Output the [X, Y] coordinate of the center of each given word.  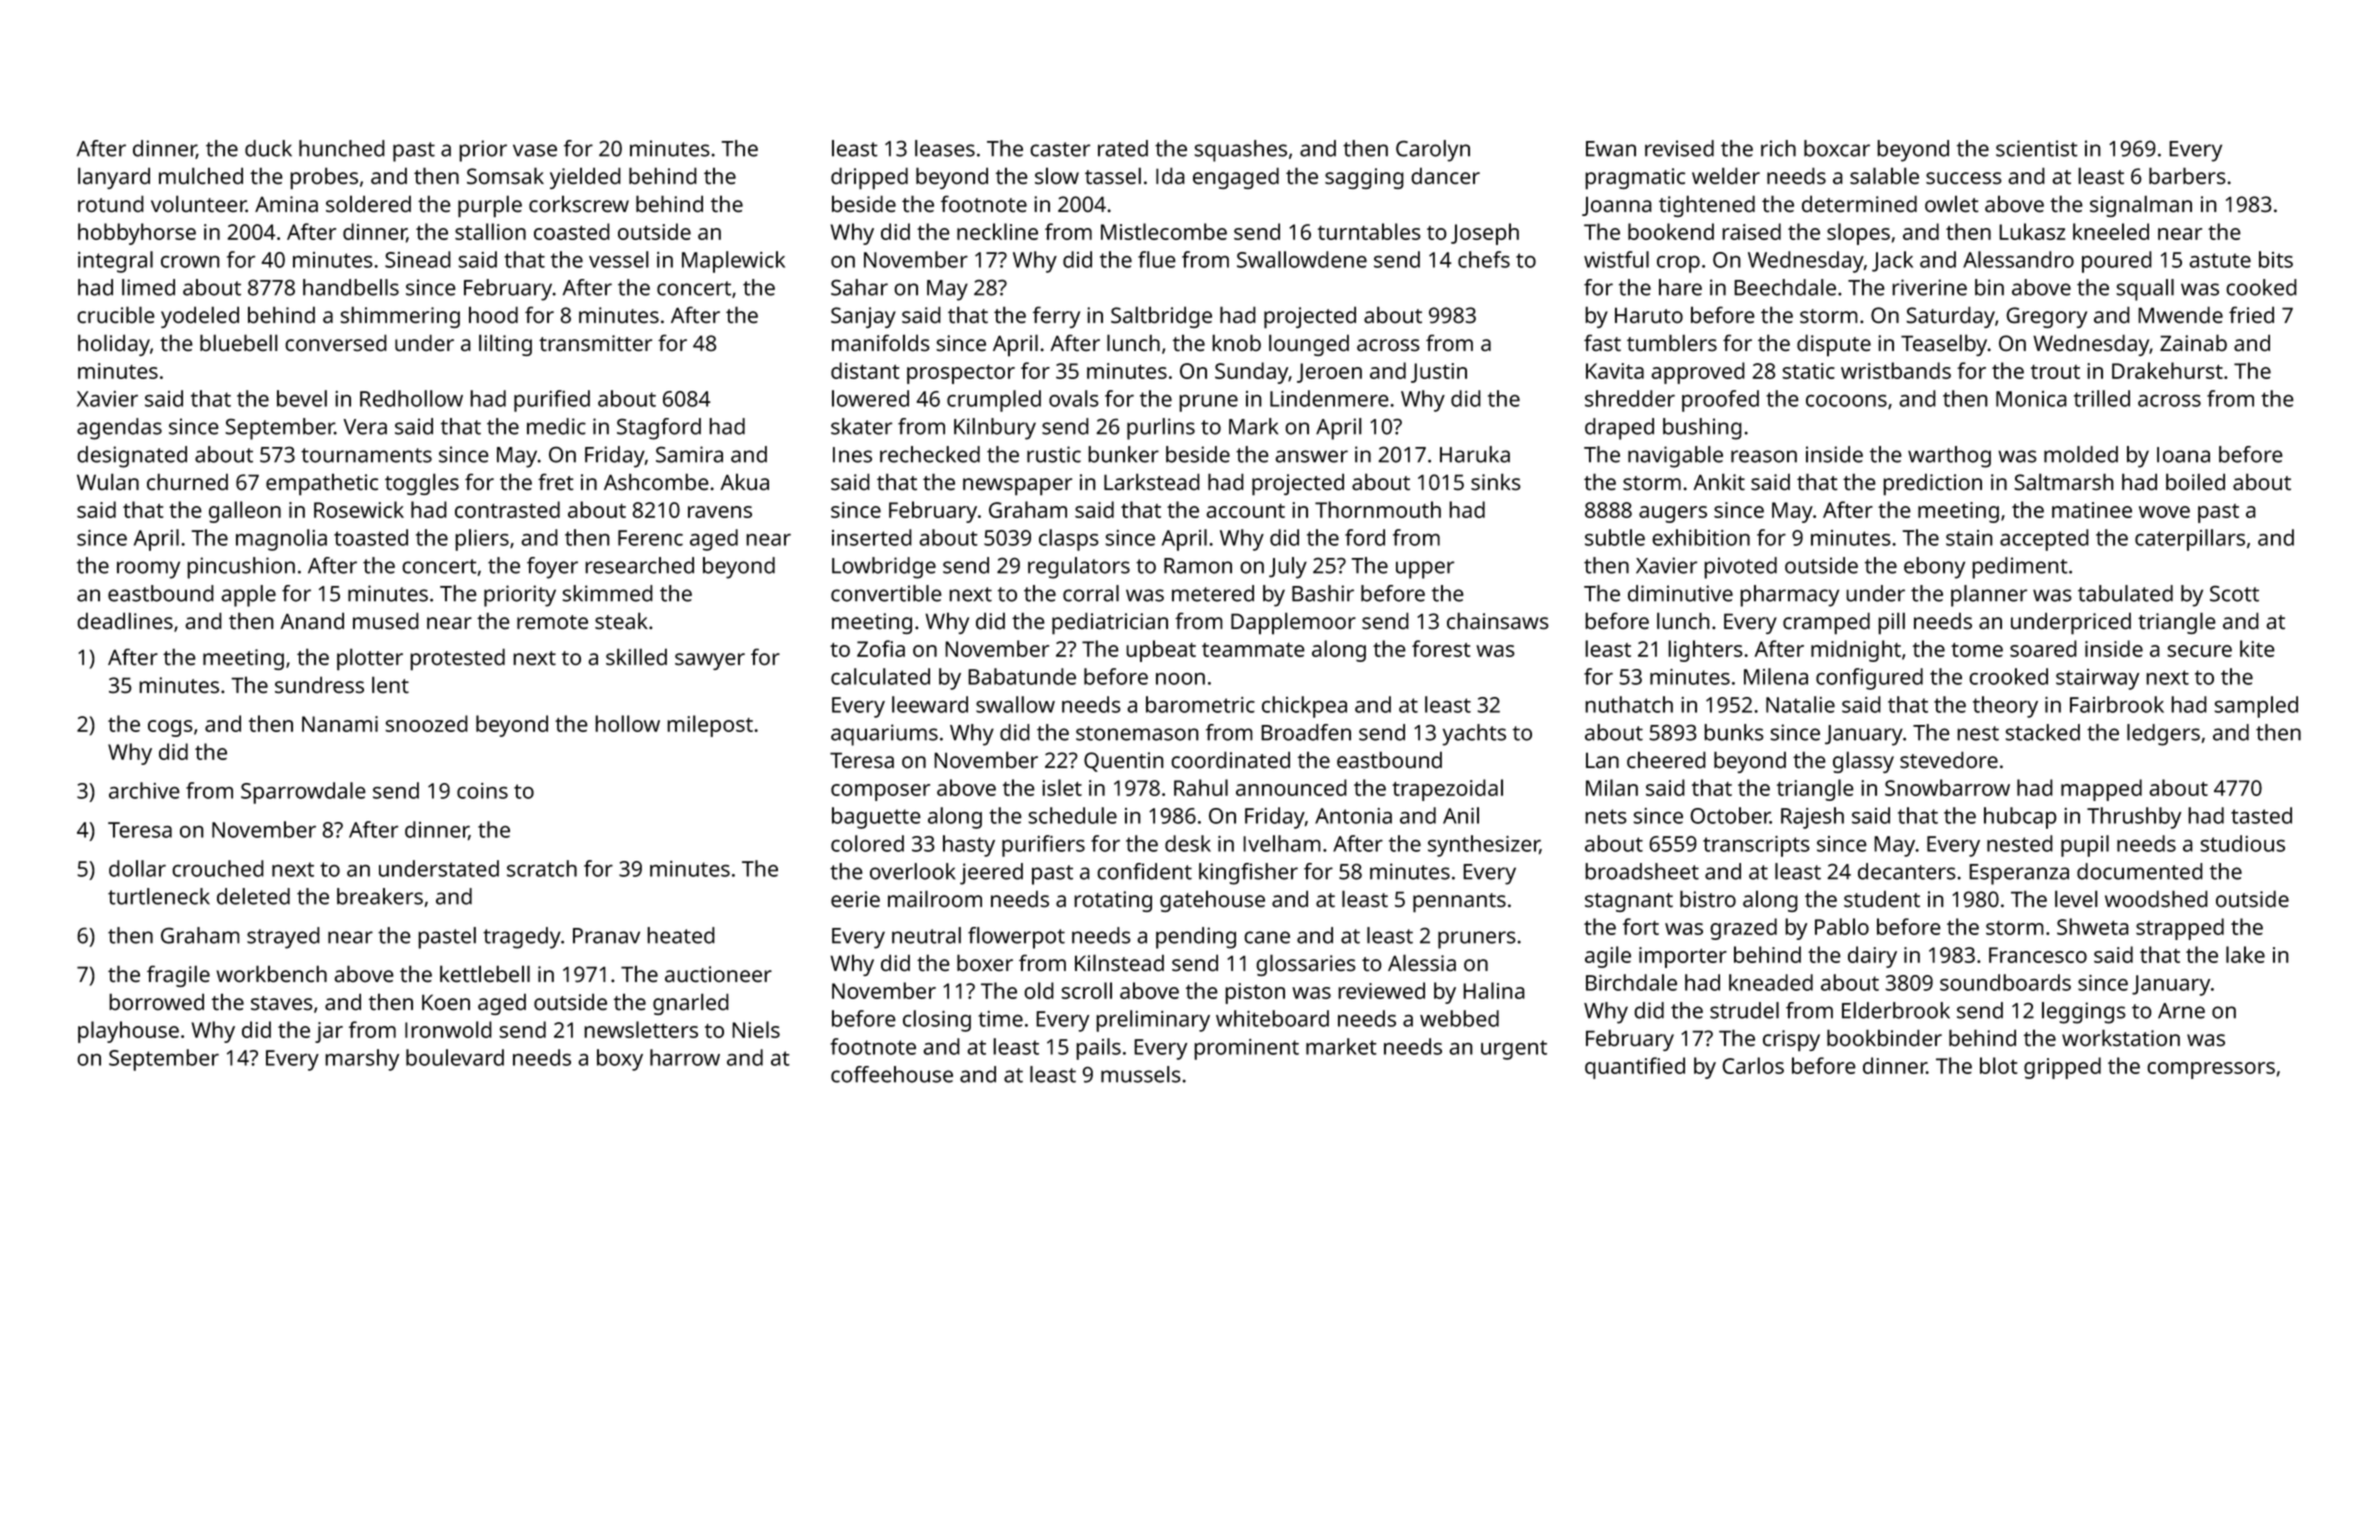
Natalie [1800, 704]
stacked [2042, 732]
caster [1060, 149]
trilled [2102, 398]
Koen [446, 1002]
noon [1180, 679]
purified [552, 401]
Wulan [108, 481]
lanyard [114, 178]
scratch [542, 868]
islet [1062, 787]
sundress [319, 684]
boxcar [1837, 148]
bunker [1123, 454]
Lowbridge [884, 568]
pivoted [1740, 568]
